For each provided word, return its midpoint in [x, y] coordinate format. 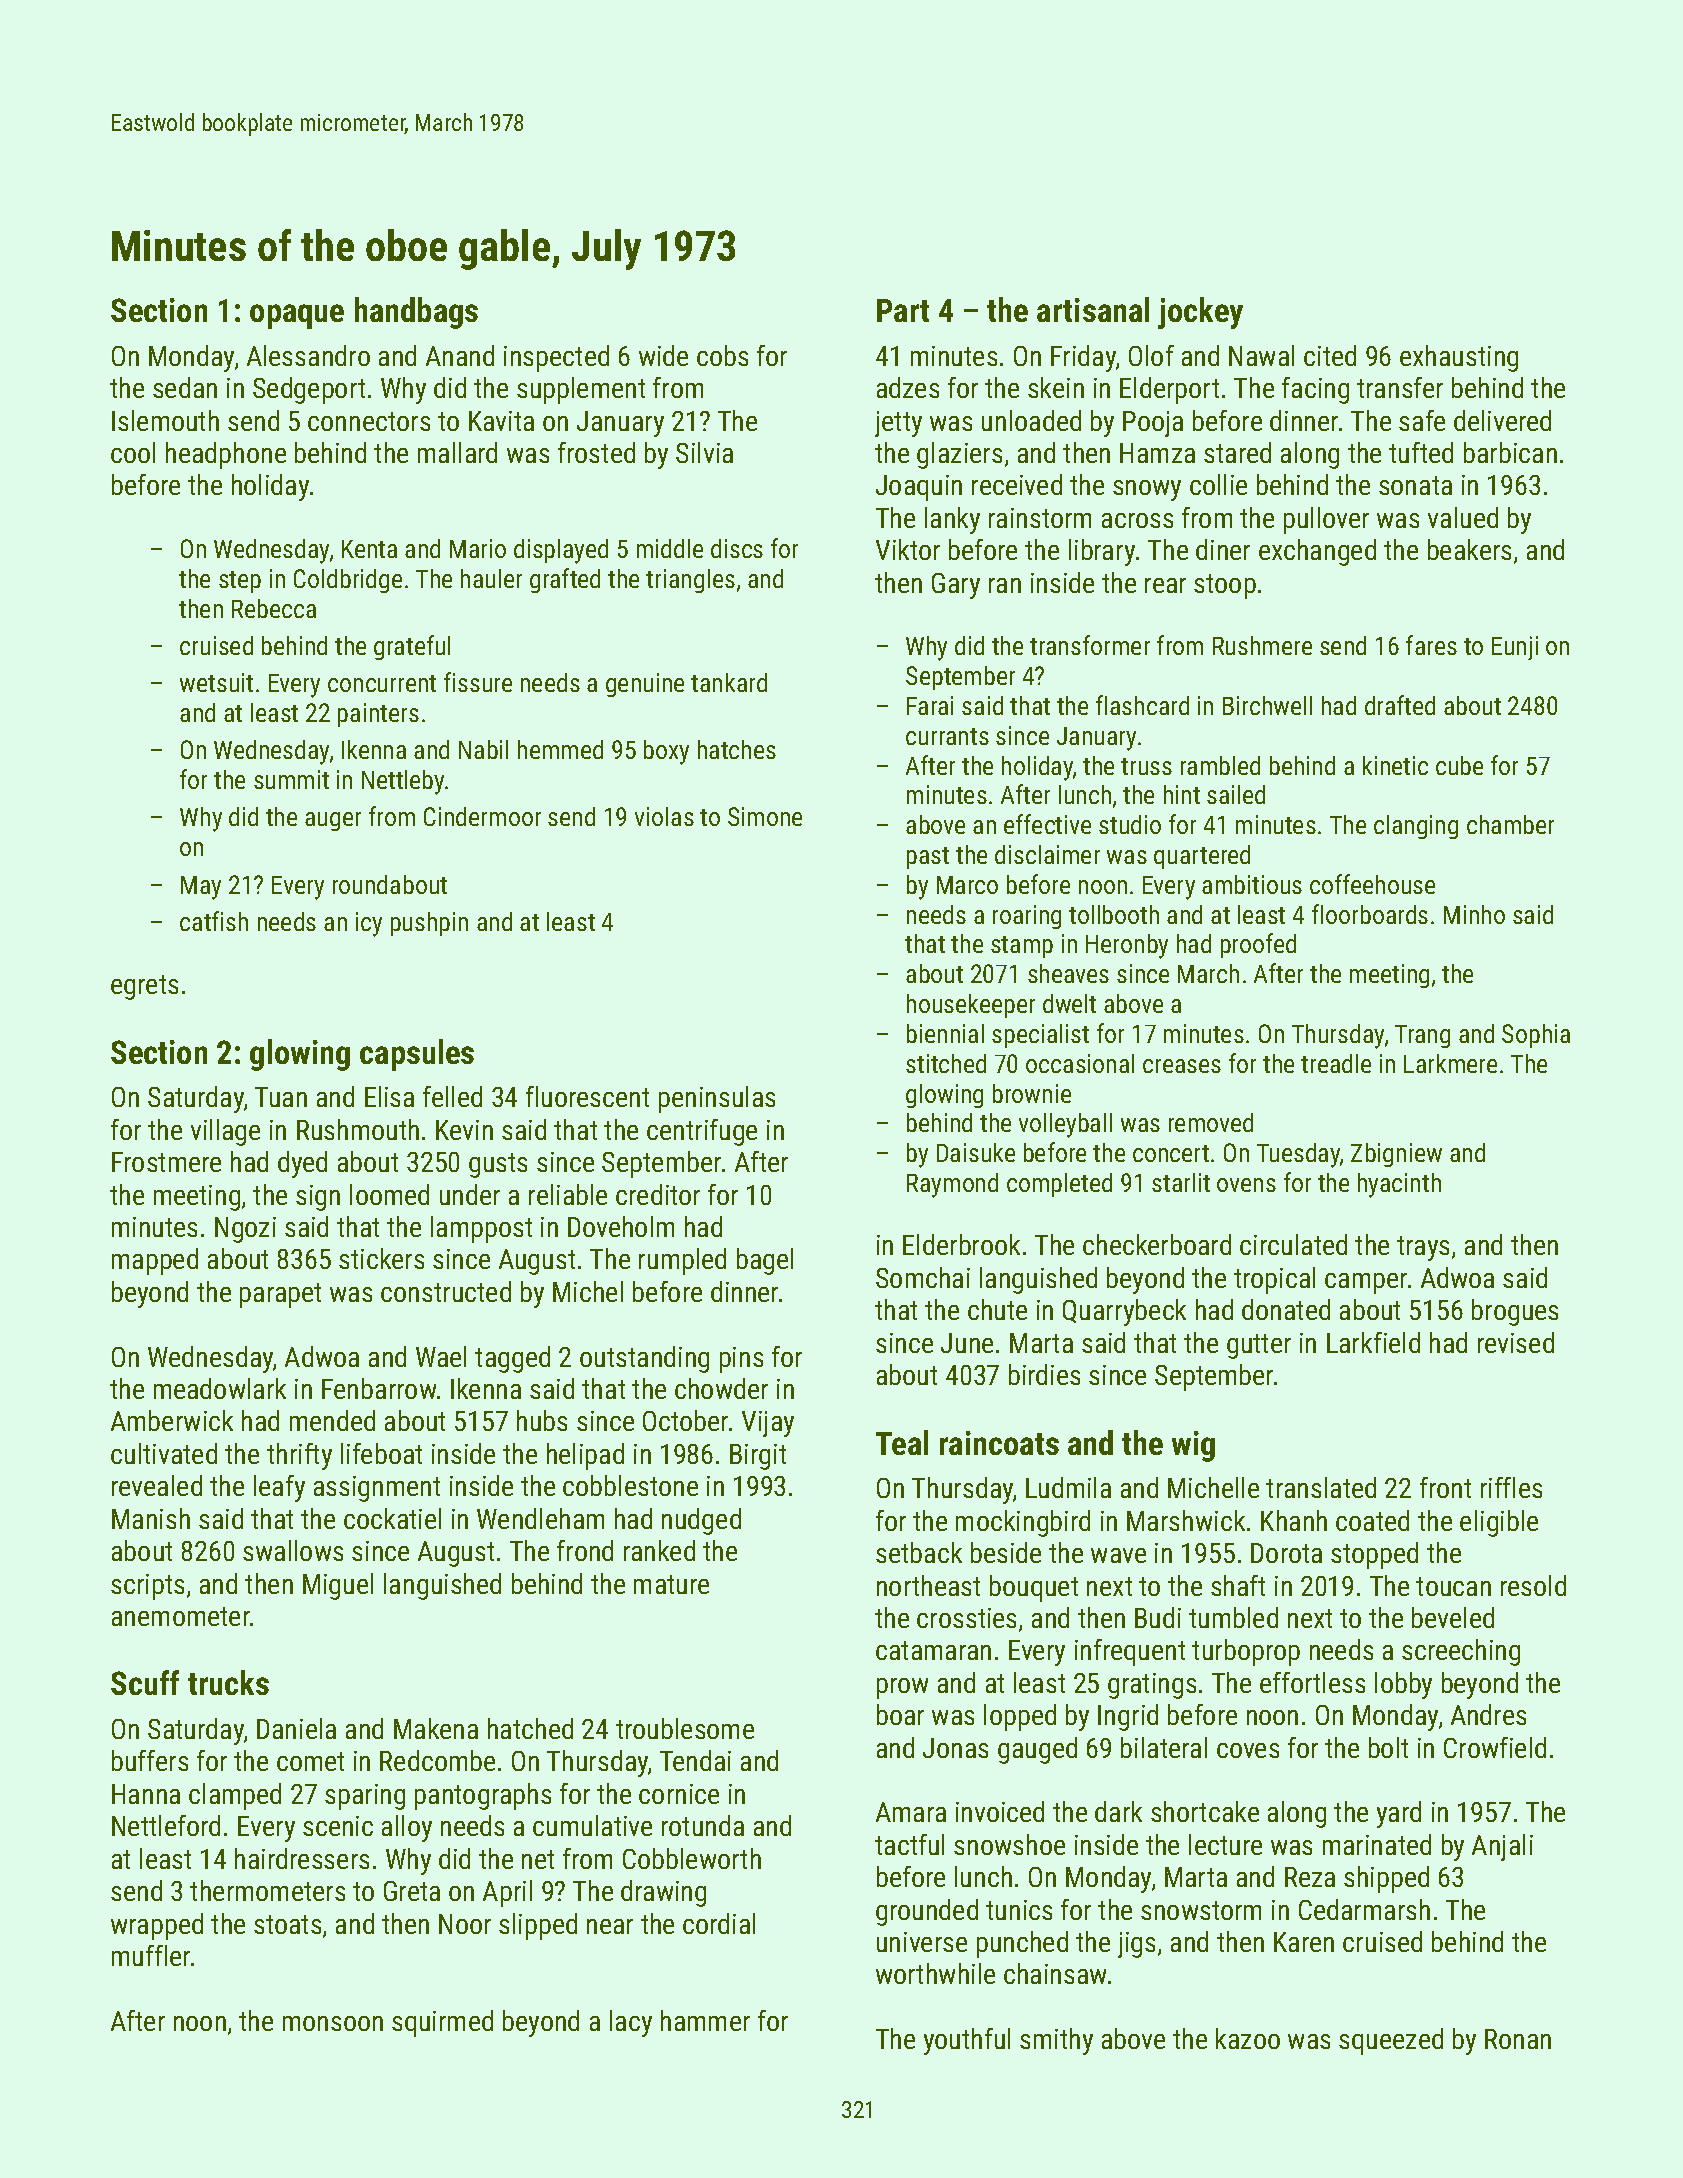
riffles [1511, 1487]
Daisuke [976, 1152]
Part [903, 310]
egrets [144, 987]
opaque [297, 316]
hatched [530, 1728]
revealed [157, 1485]
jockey [1200, 313]
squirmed [442, 2023]
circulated [1293, 1244]
